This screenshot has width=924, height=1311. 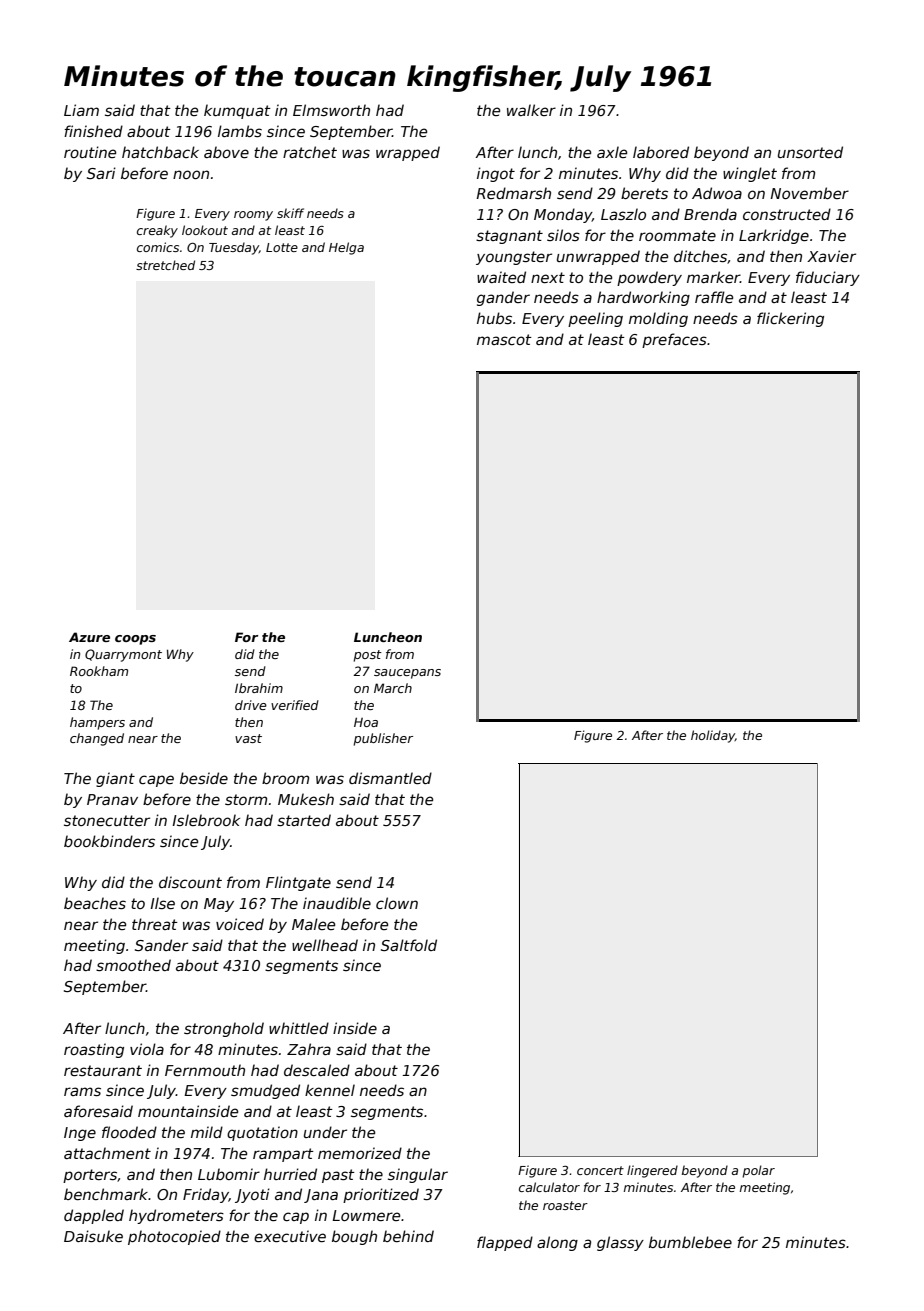 I want to click on coops, so click(x=135, y=640).
